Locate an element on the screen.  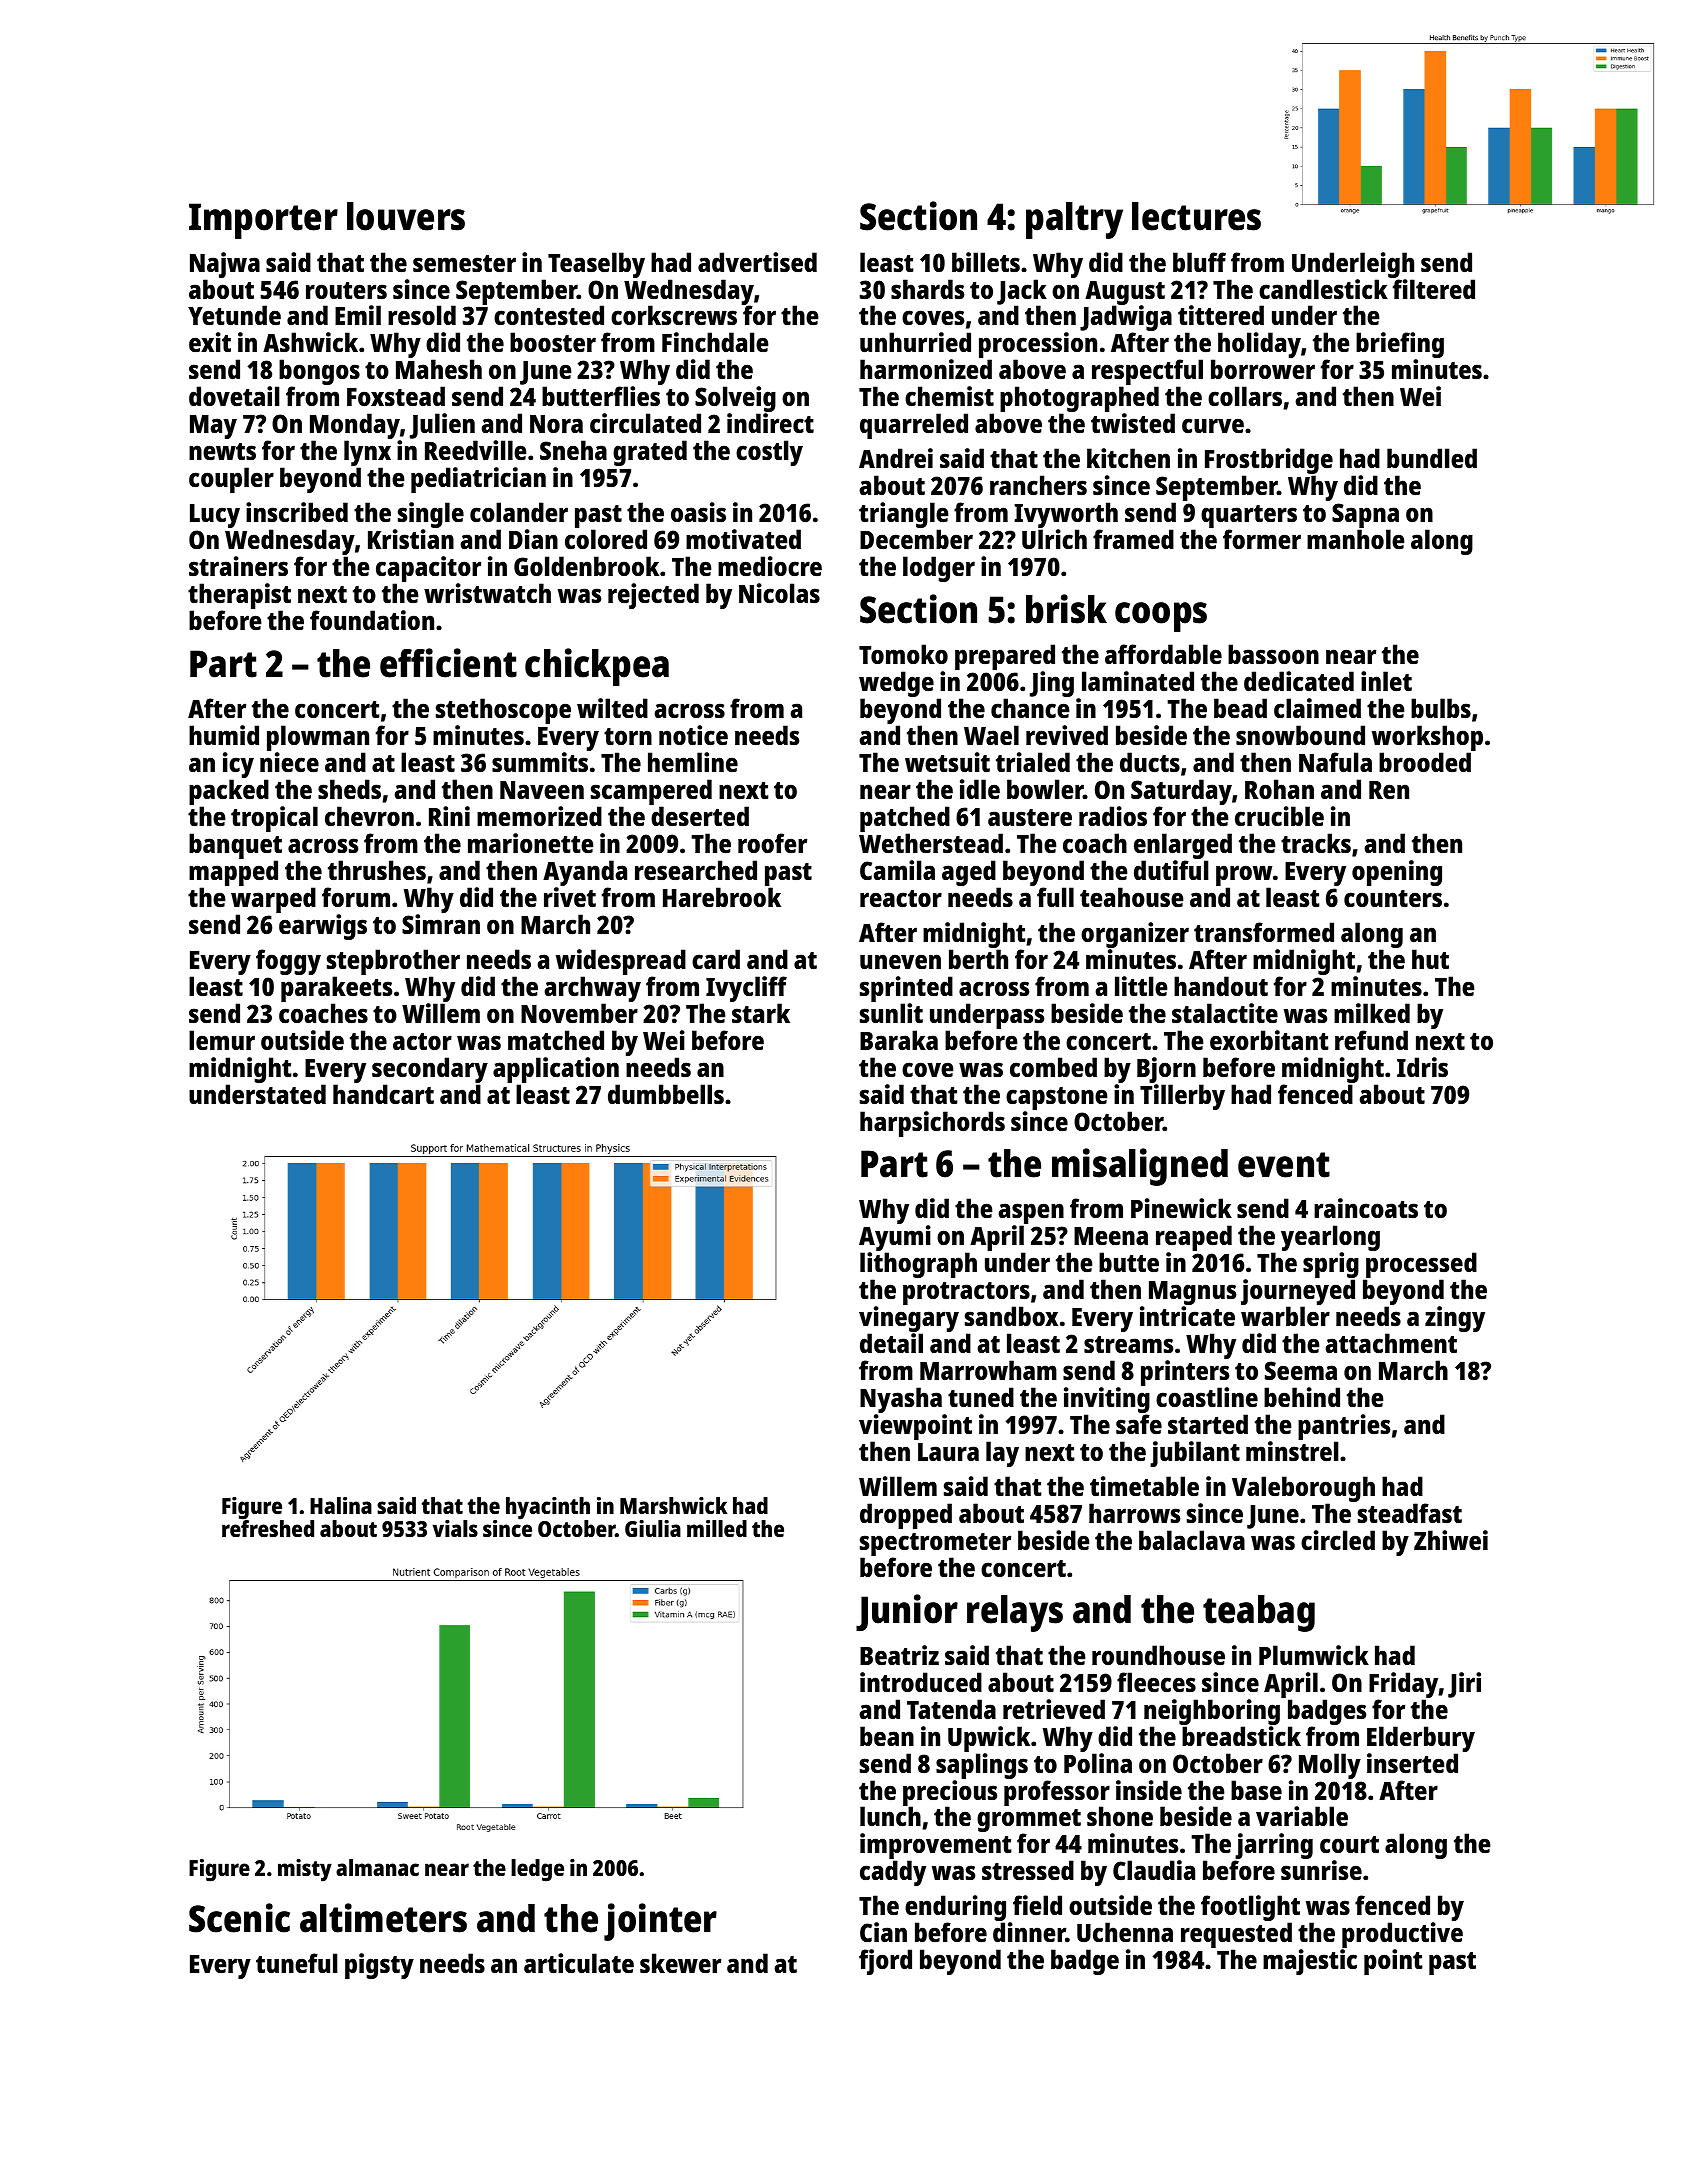
balaclava is located at coordinates (1192, 1540).
